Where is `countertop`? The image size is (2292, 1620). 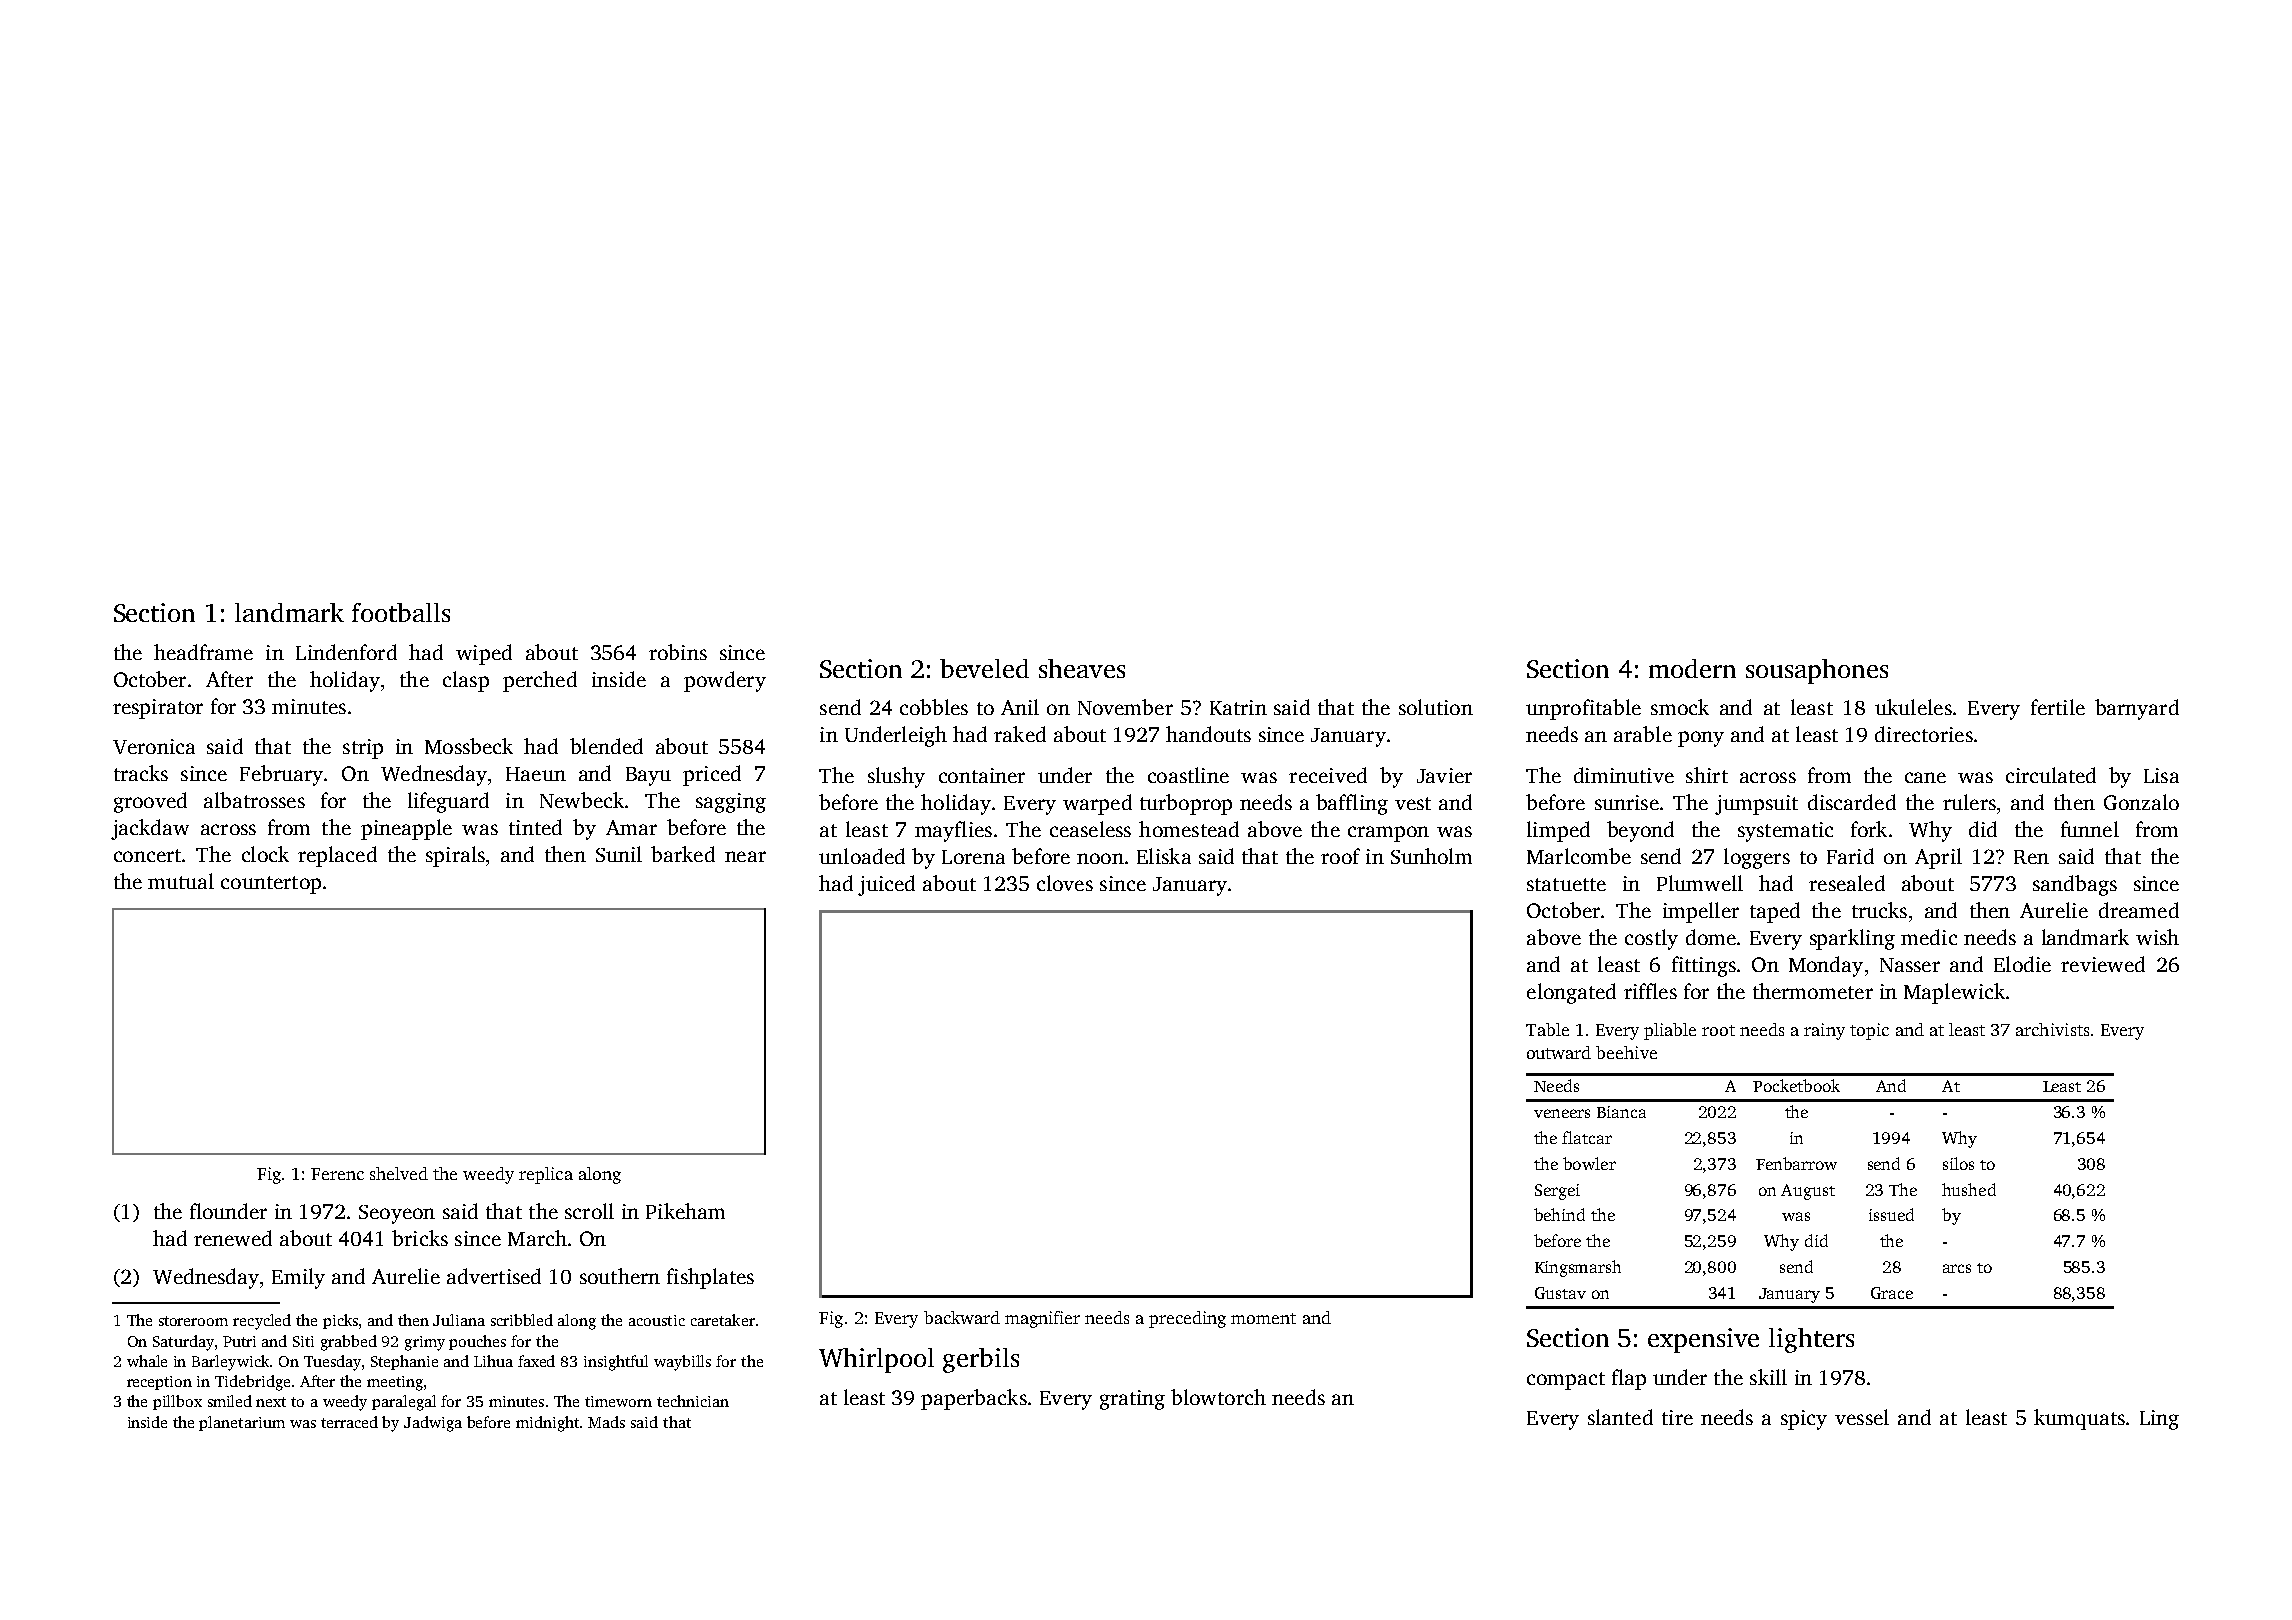
countertop is located at coordinates (271, 885).
